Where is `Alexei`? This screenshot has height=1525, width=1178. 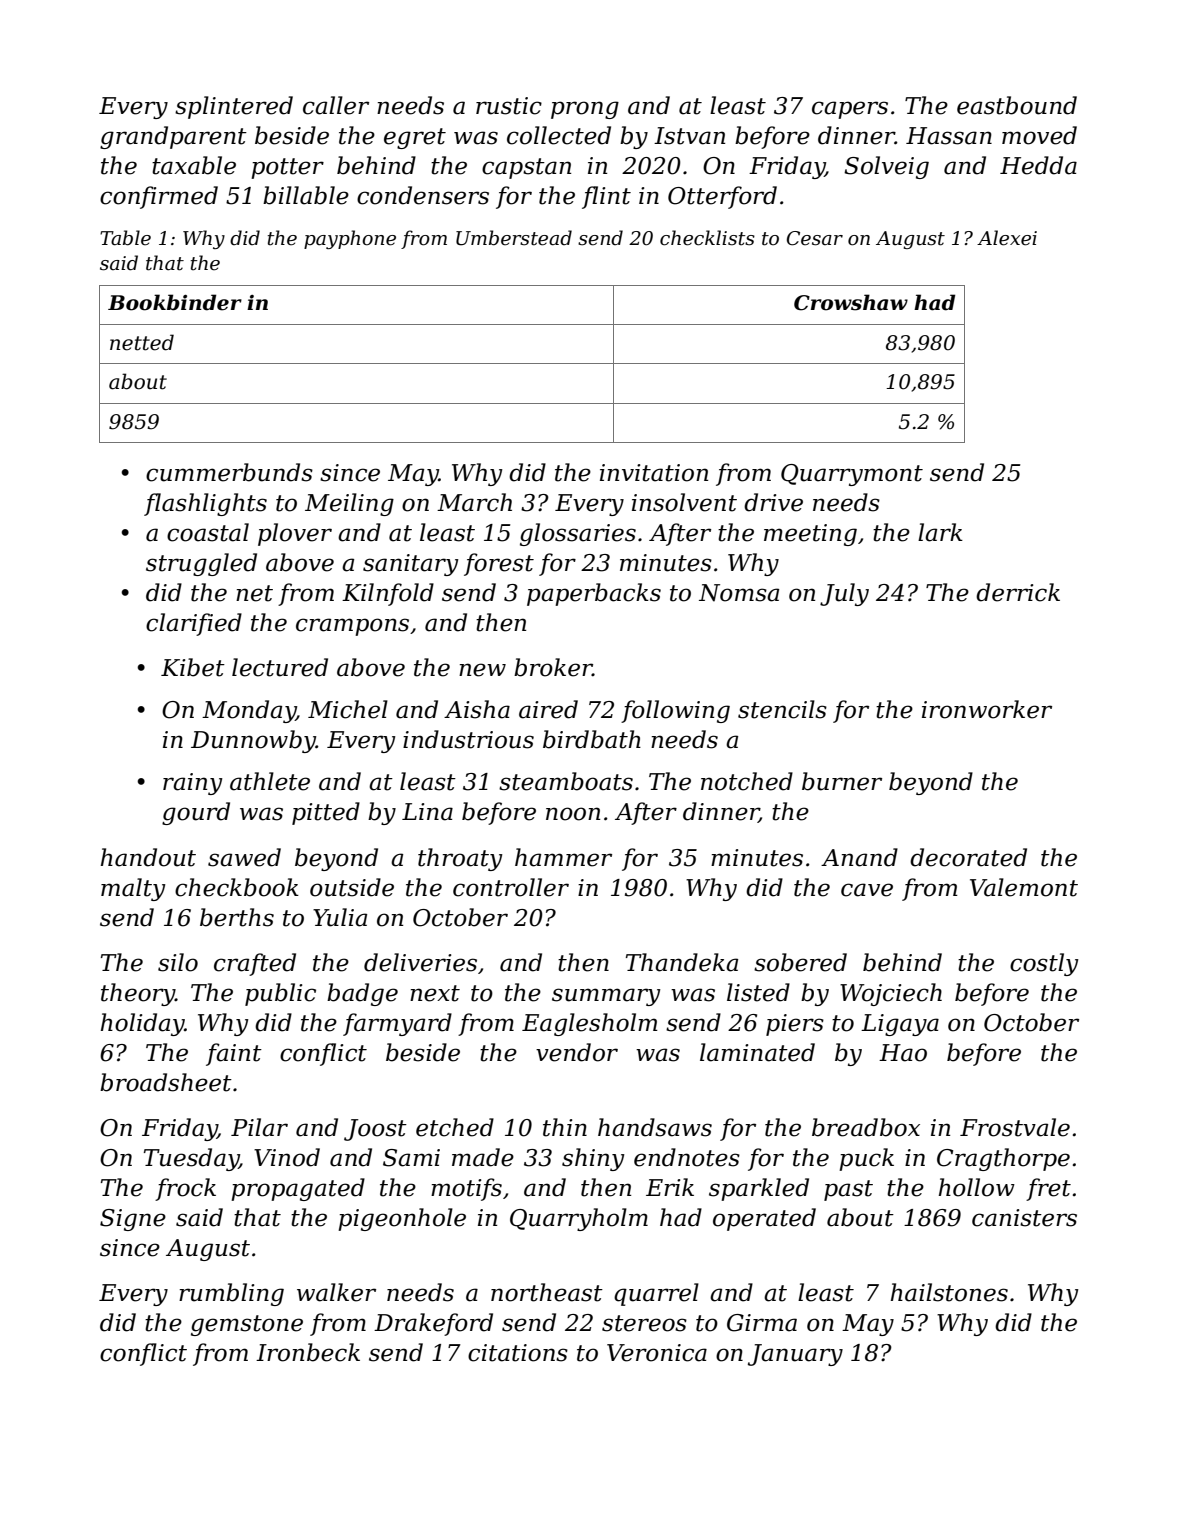
Alexei is located at coordinates (1007, 238).
